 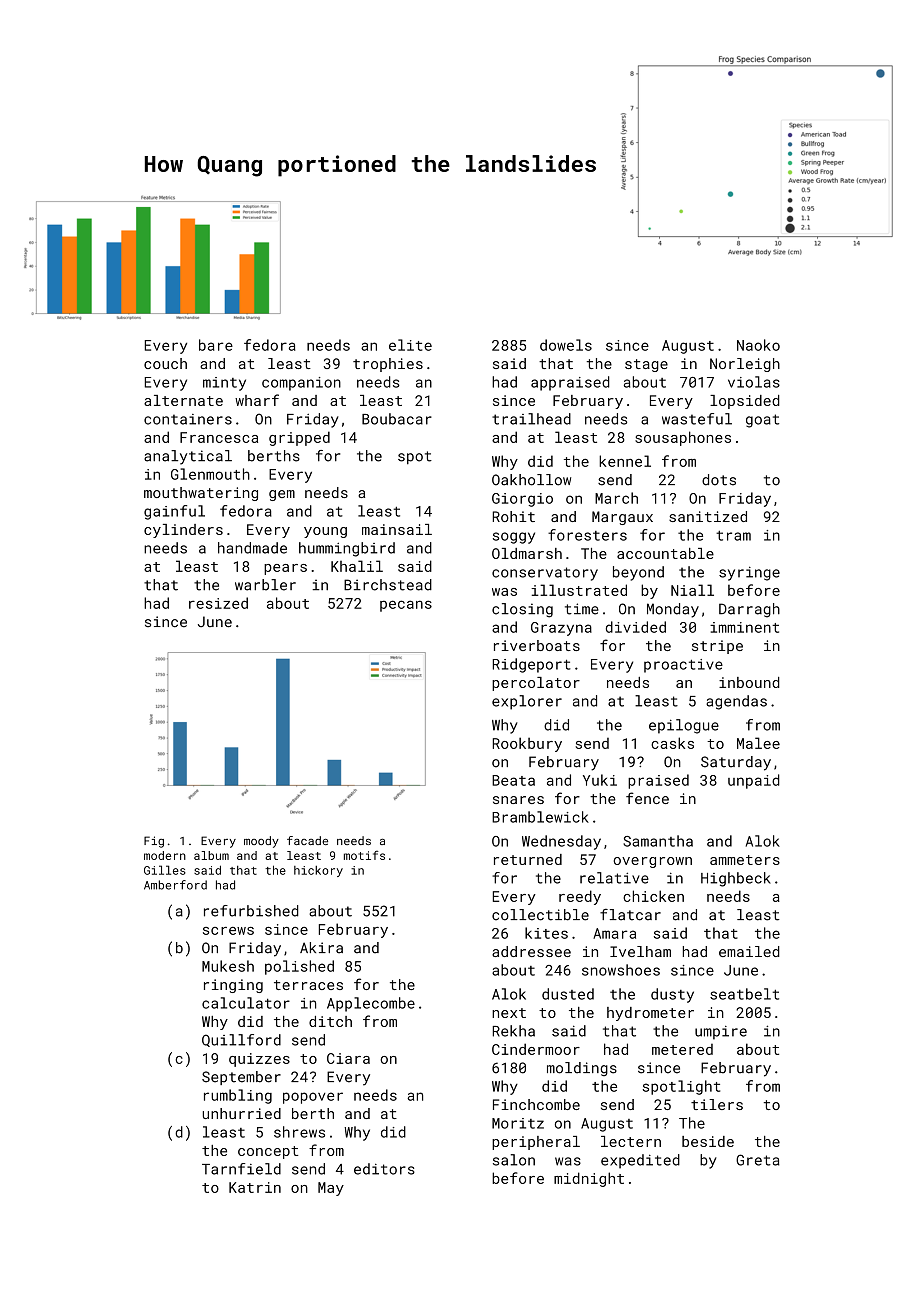 I want to click on Katrin, so click(x=255, y=1187).
